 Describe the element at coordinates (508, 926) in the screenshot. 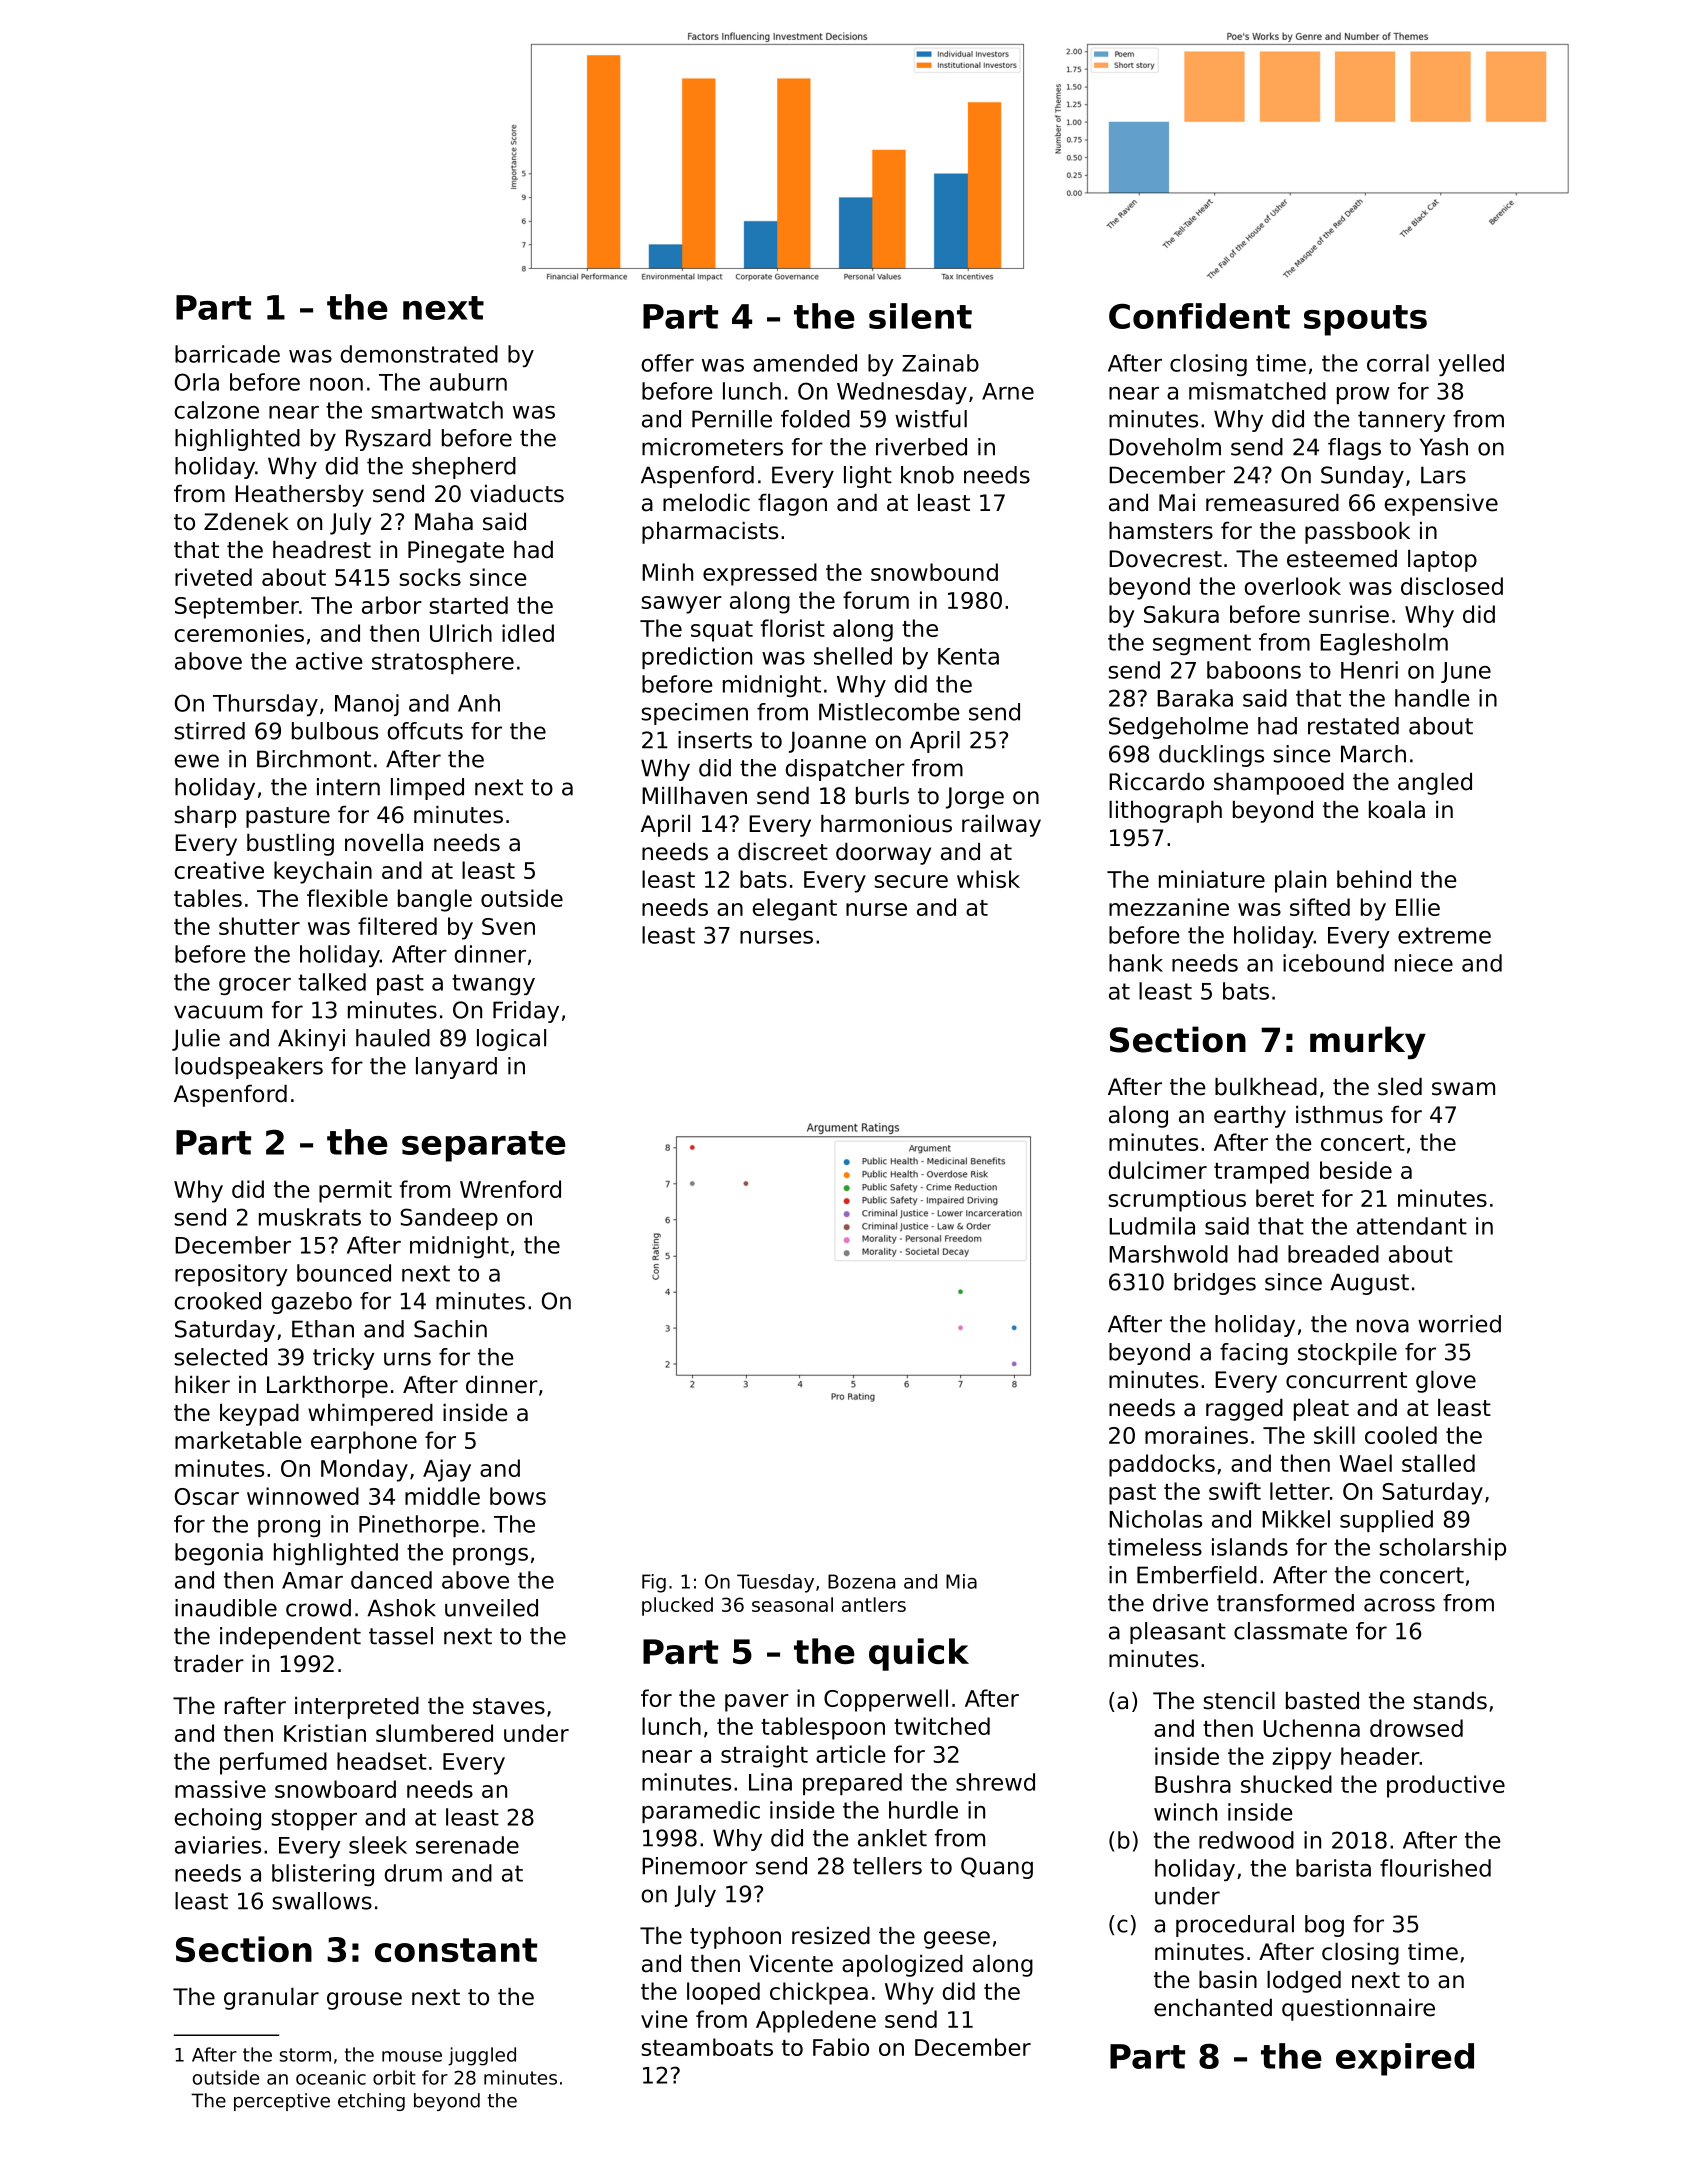

I see `Sven` at that location.
